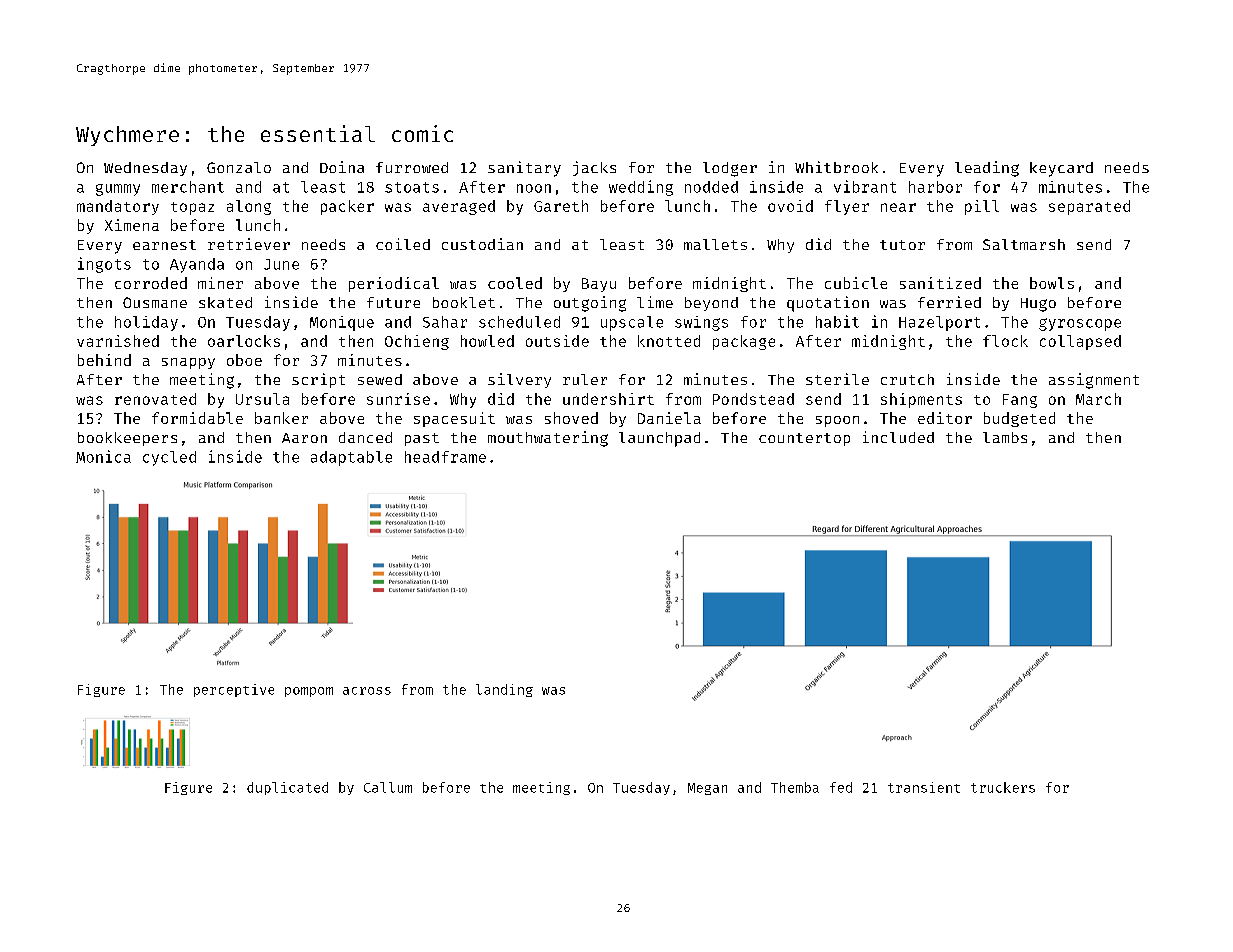 The width and height of the image is (1233, 952). Describe the element at coordinates (1094, 381) in the image. I see `assignment` at that location.
